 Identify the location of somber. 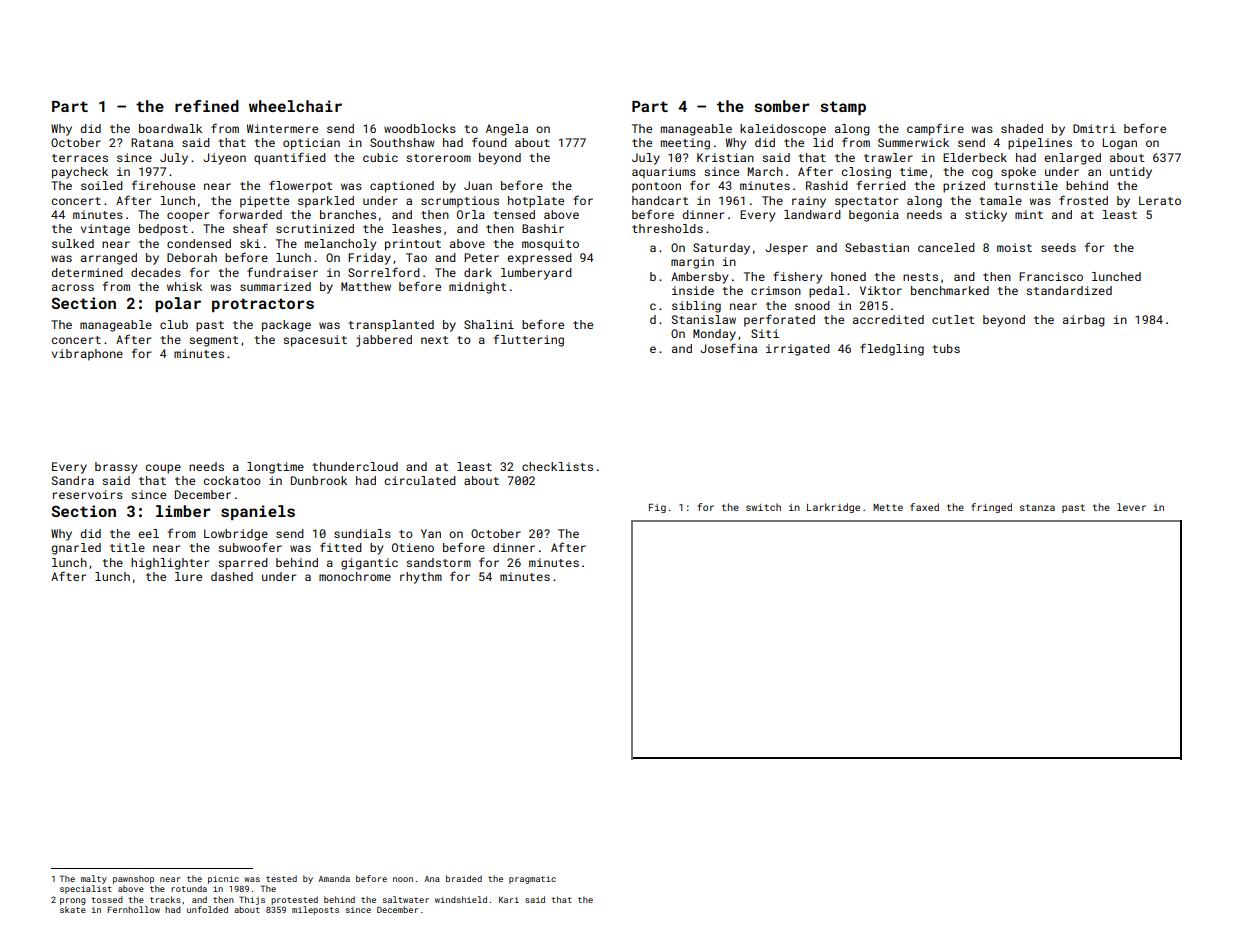
(781, 106).
